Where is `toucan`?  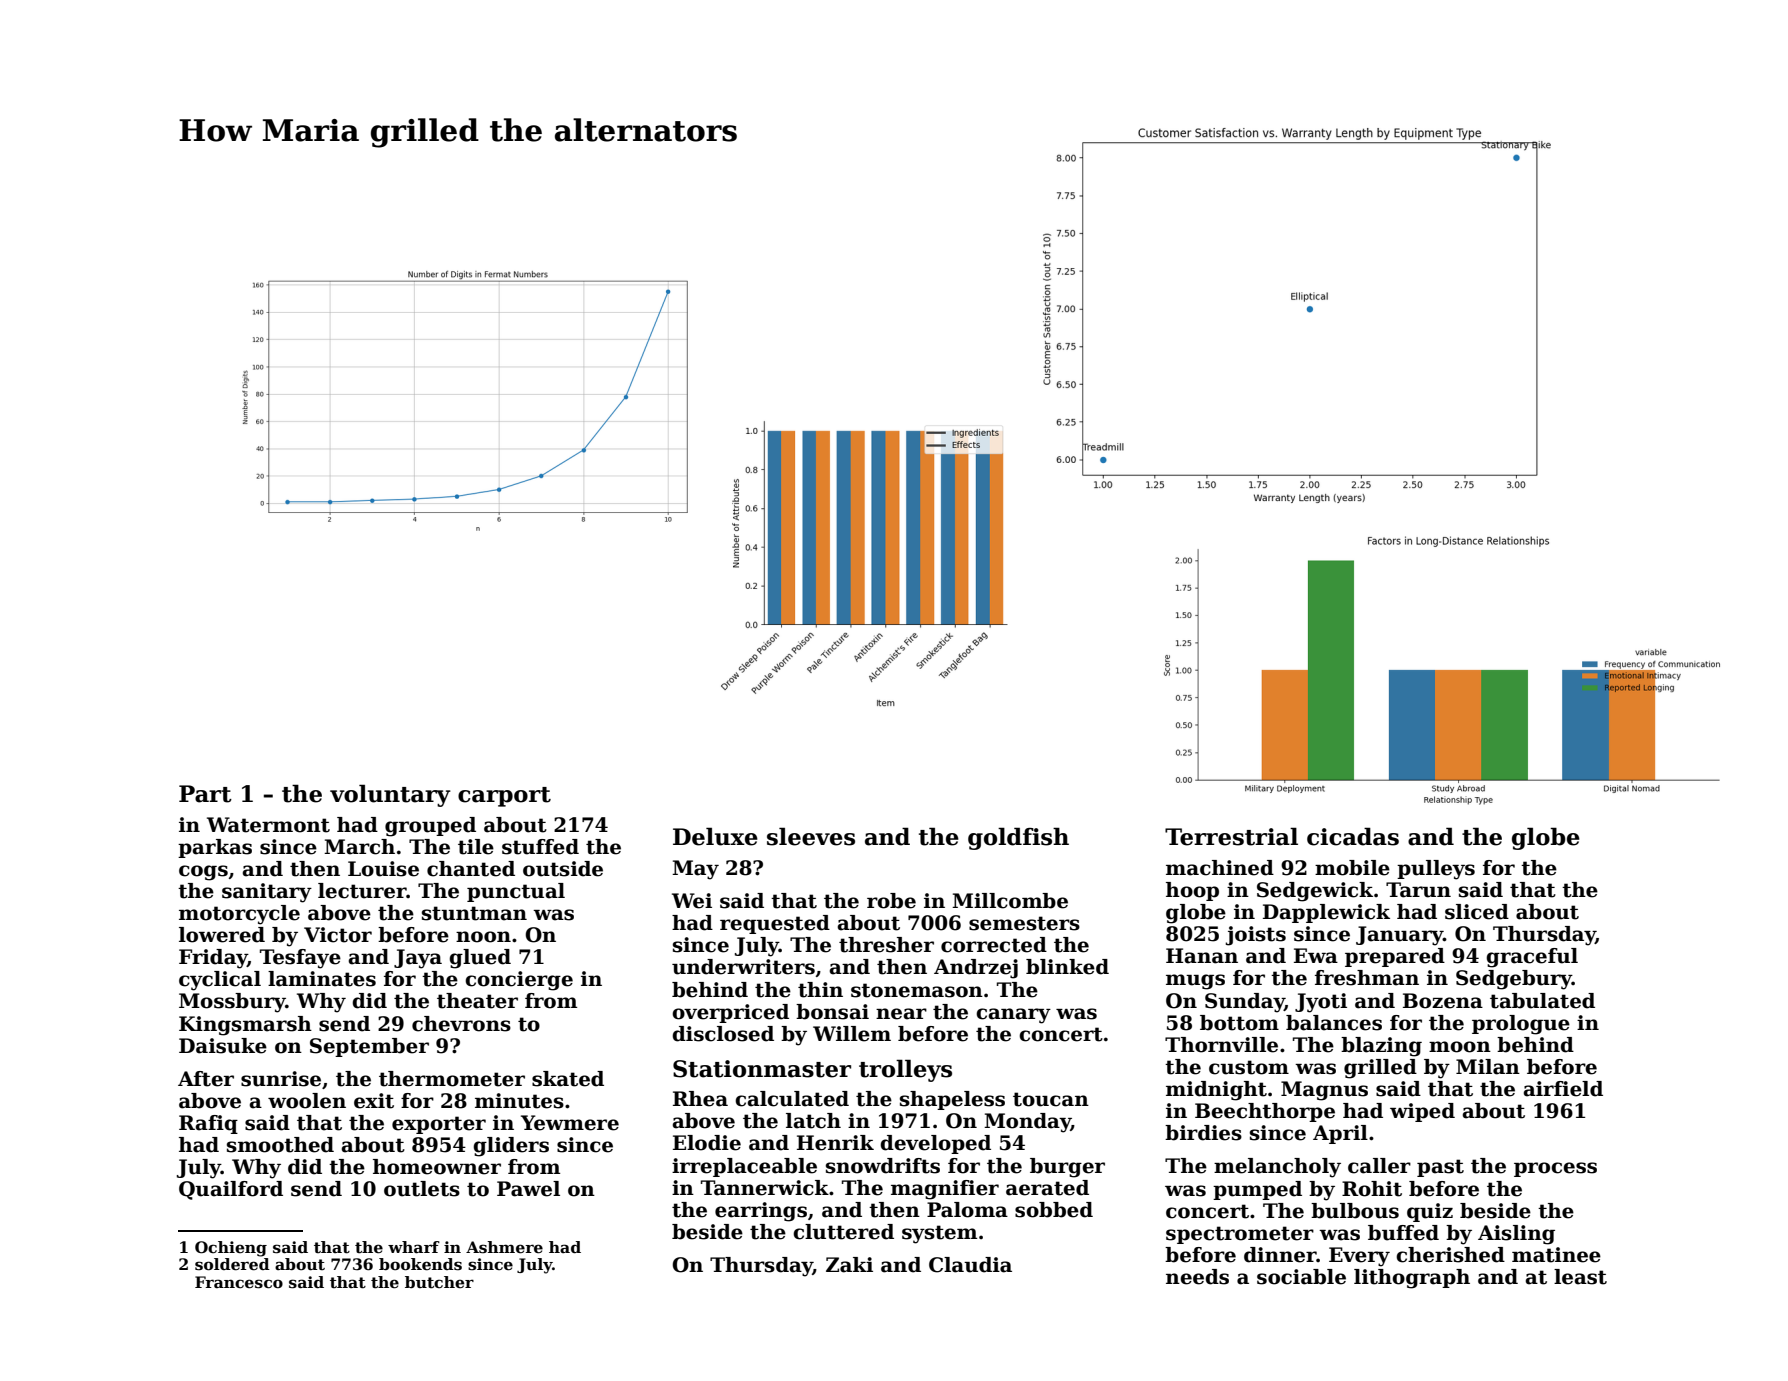 toucan is located at coordinates (1051, 1099).
